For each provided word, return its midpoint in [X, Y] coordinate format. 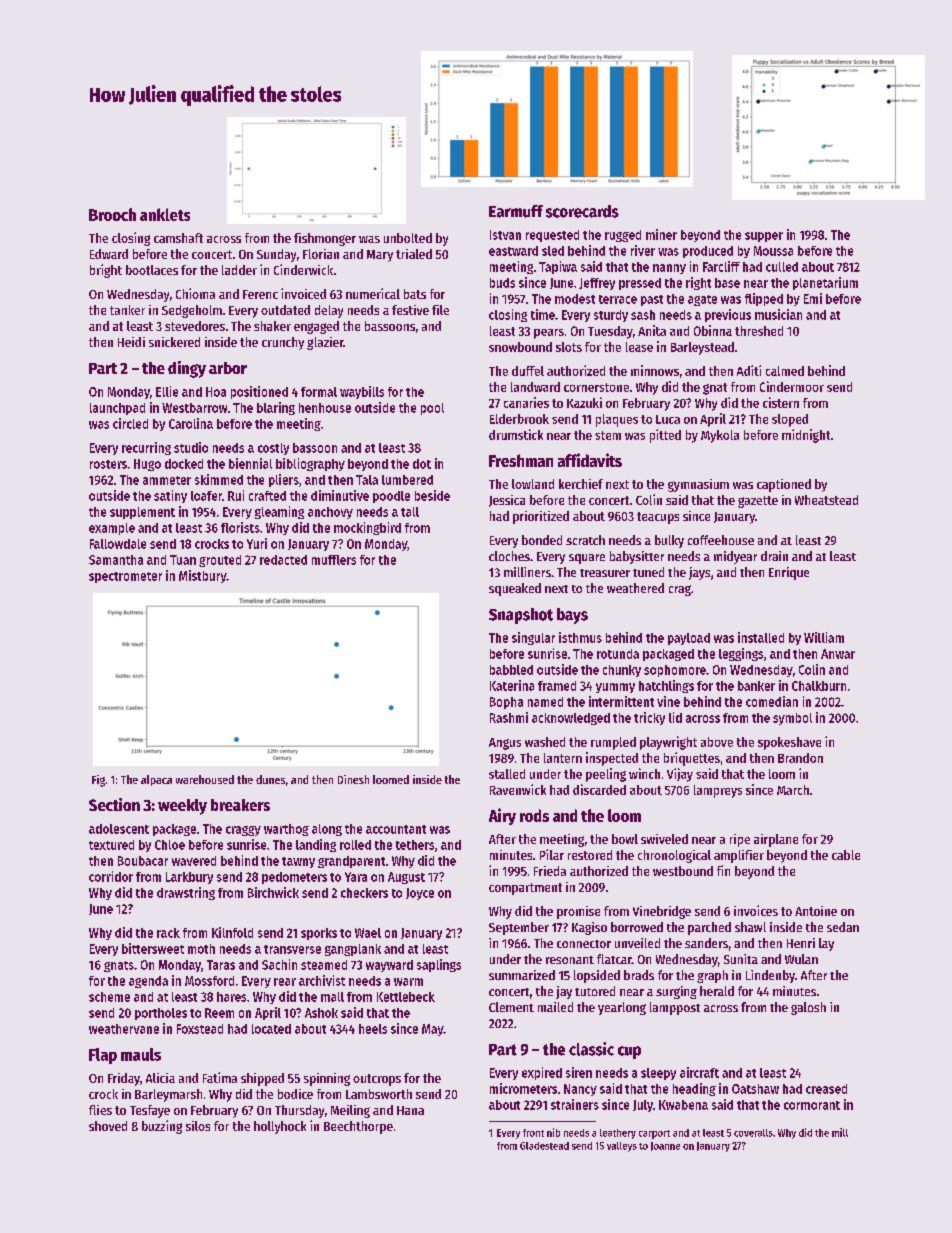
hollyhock [280, 1127]
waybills [362, 392]
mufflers [334, 560]
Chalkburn [819, 686]
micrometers [523, 1088]
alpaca [156, 780]
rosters [108, 464]
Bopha [506, 703]
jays [699, 573]
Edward [109, 254]
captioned [784, 485]
